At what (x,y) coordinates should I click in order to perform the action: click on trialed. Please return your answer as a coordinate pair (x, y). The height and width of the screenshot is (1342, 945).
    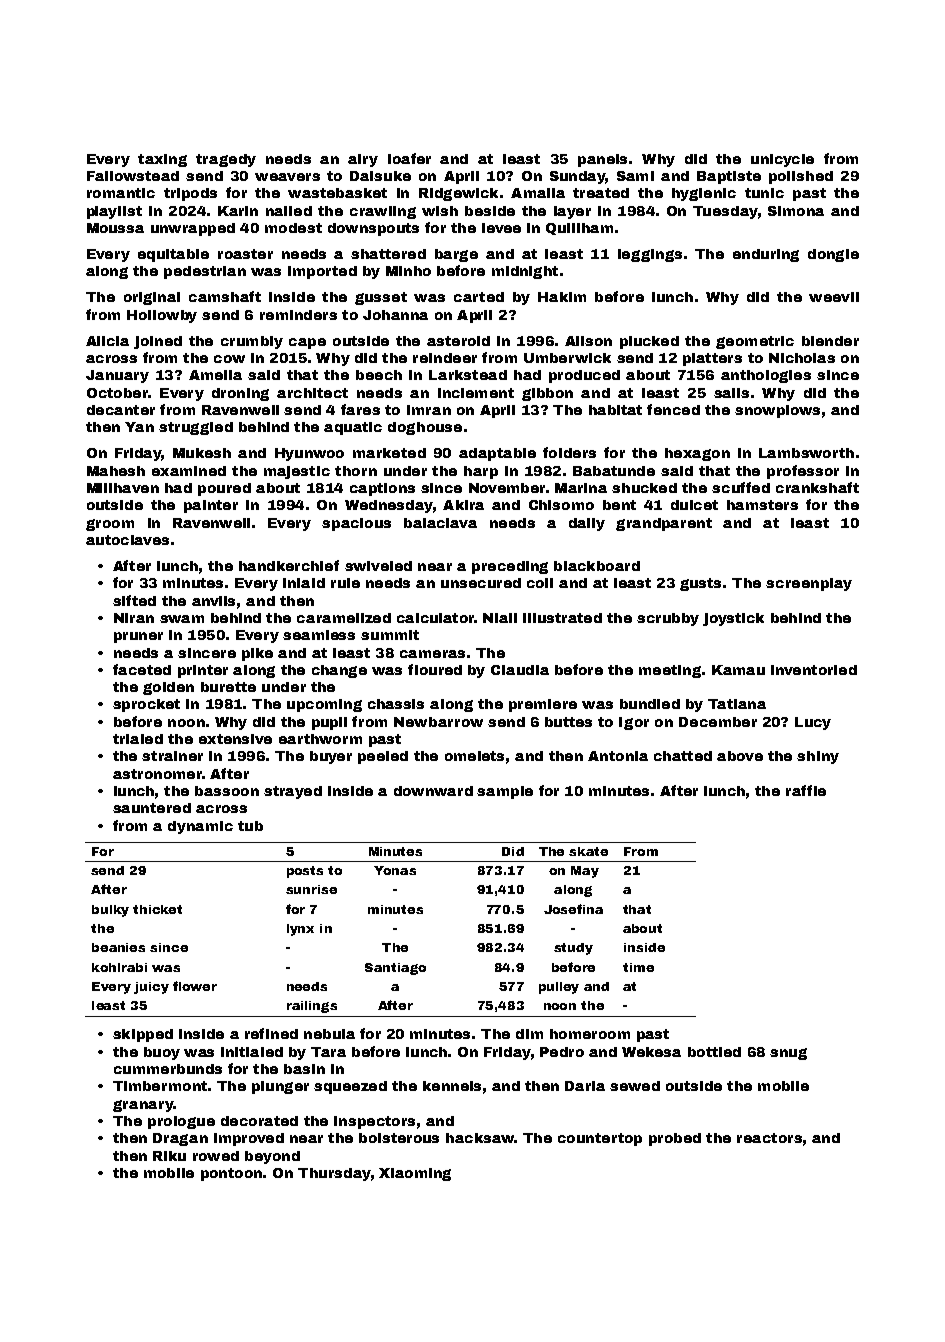
    Looking at the image, I should click on (138, 739).
